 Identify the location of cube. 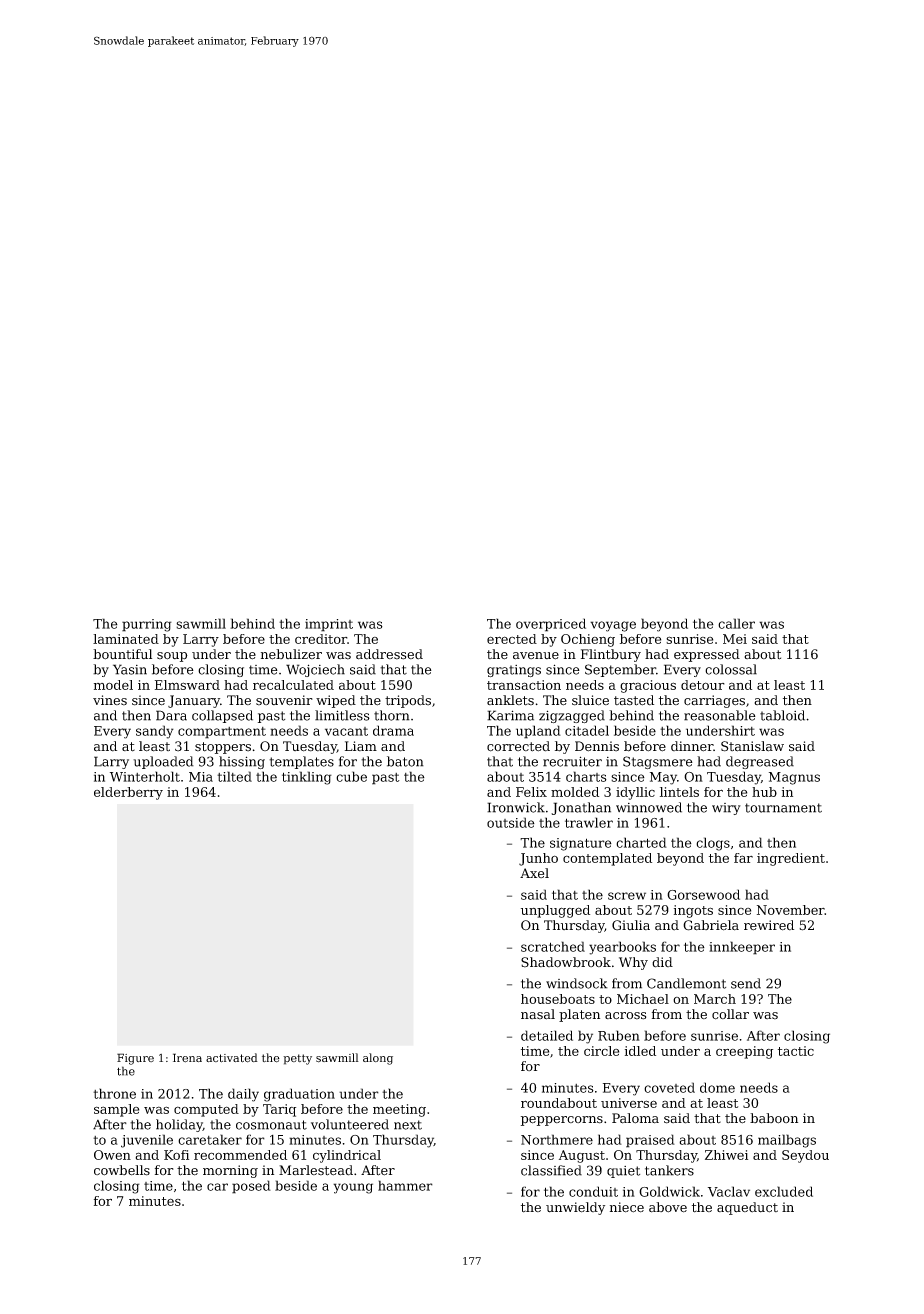
(351, 776).
